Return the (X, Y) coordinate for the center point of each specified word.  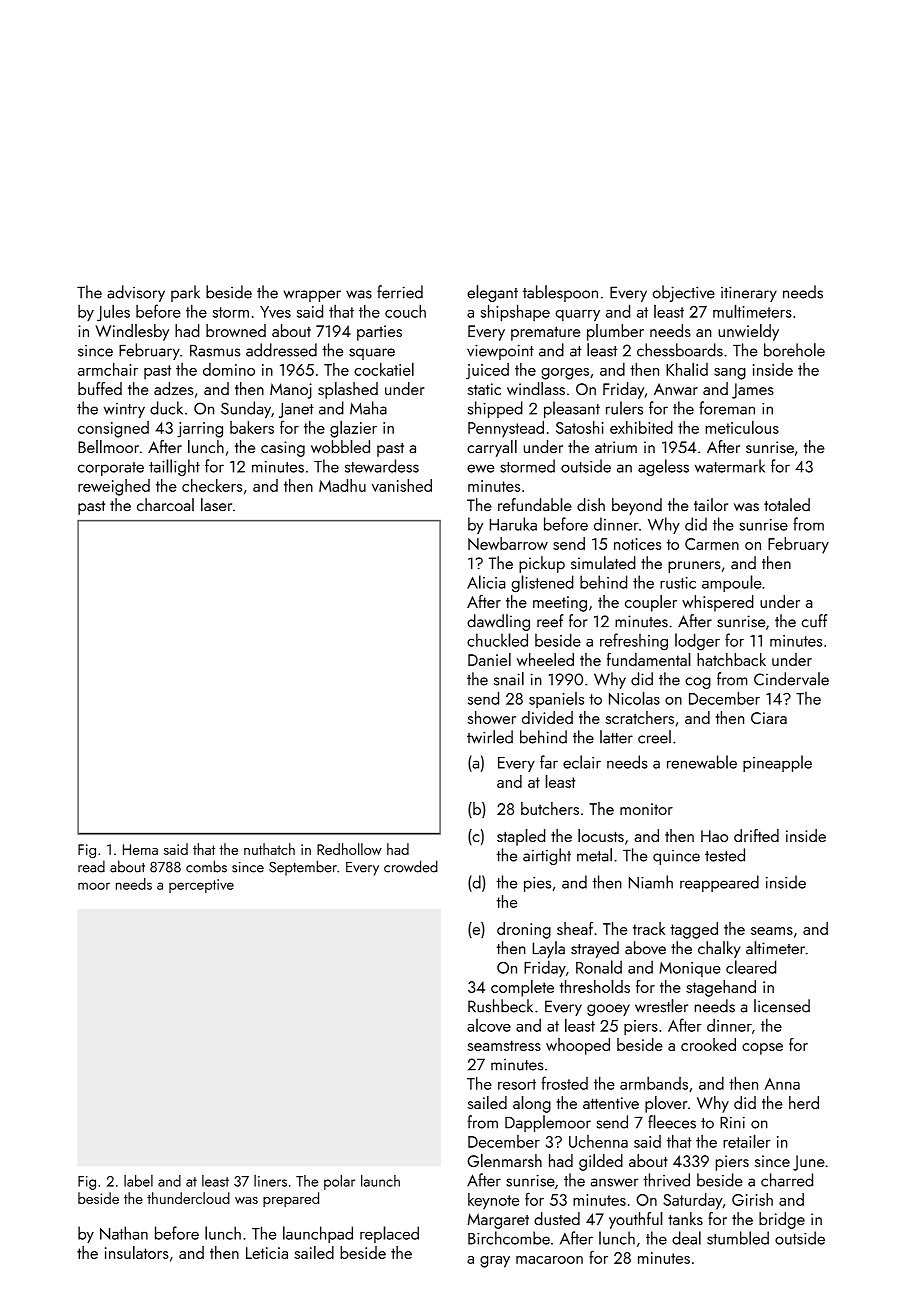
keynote (493, 1201)
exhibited (641, 427)
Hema (140, 849)
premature (545, 333)
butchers (550, 808)
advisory (136, 293)
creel (654, 737)
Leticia (267, 1253)
